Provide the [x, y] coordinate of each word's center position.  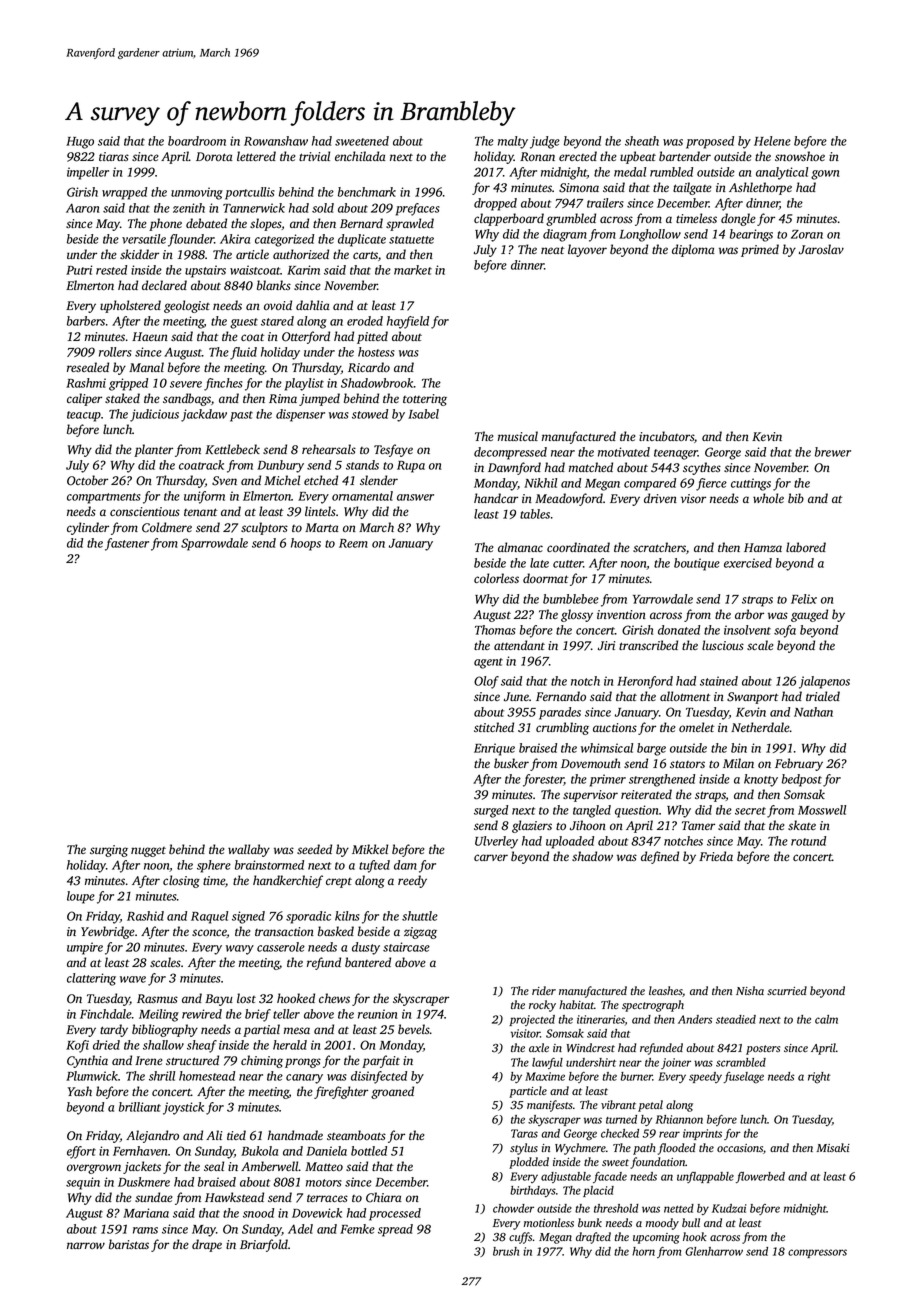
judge [545, 142]
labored [806, 547]
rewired [202, 1014]
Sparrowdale [214, 544]
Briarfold [264, 1245]
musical [518, 436]
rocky [542, 1006]
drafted [593, 1238]
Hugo [80, 143]
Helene [772, 141]
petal [650, 1106]
